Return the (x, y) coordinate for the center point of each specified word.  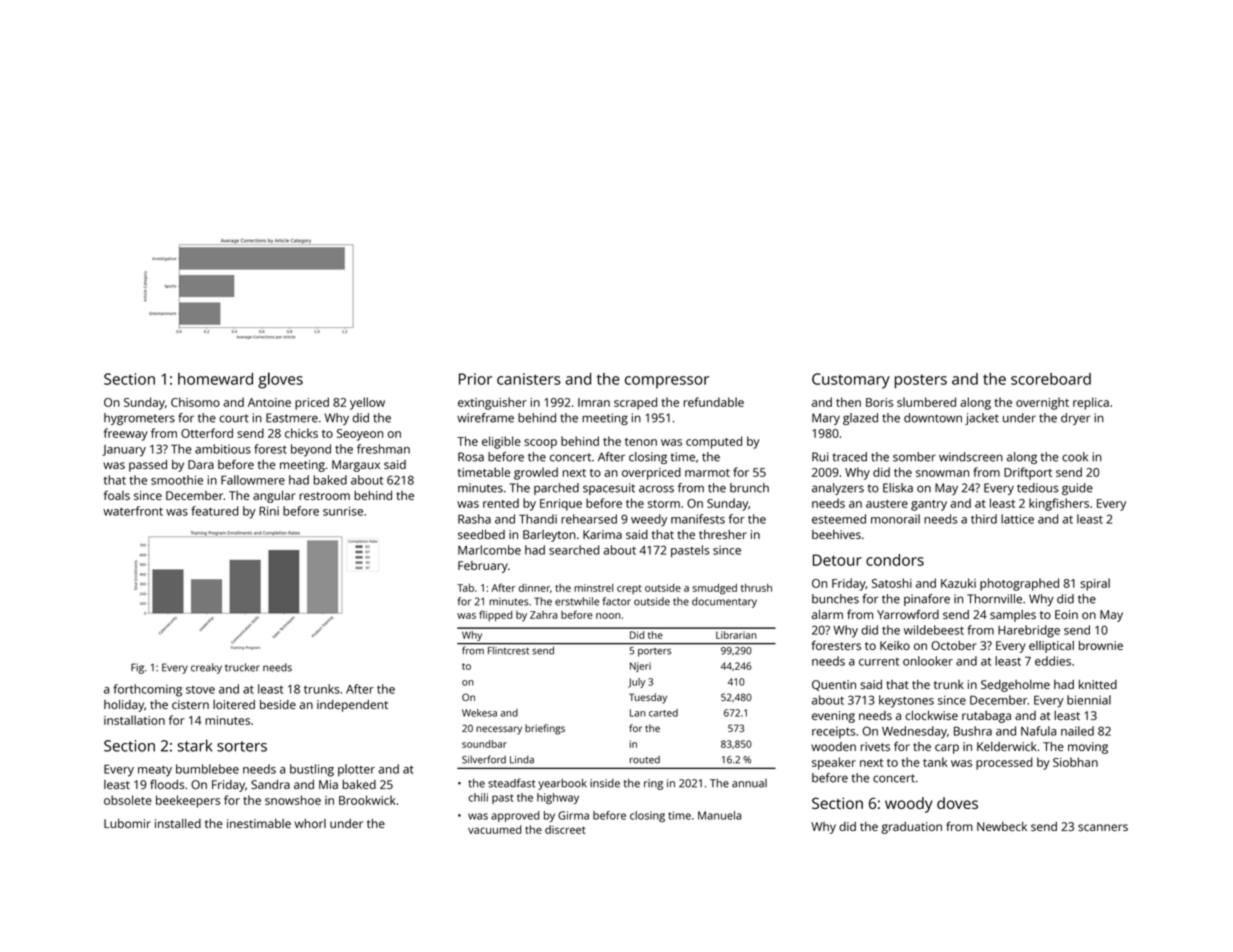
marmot (707, 473)
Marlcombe (489, 550)
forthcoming (147, 690)
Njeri (640, 667)
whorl (310, 823)
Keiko (895, 645)
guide (1077, 489)
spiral (1095, 584)
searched (574, 550)
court (234, 418)
